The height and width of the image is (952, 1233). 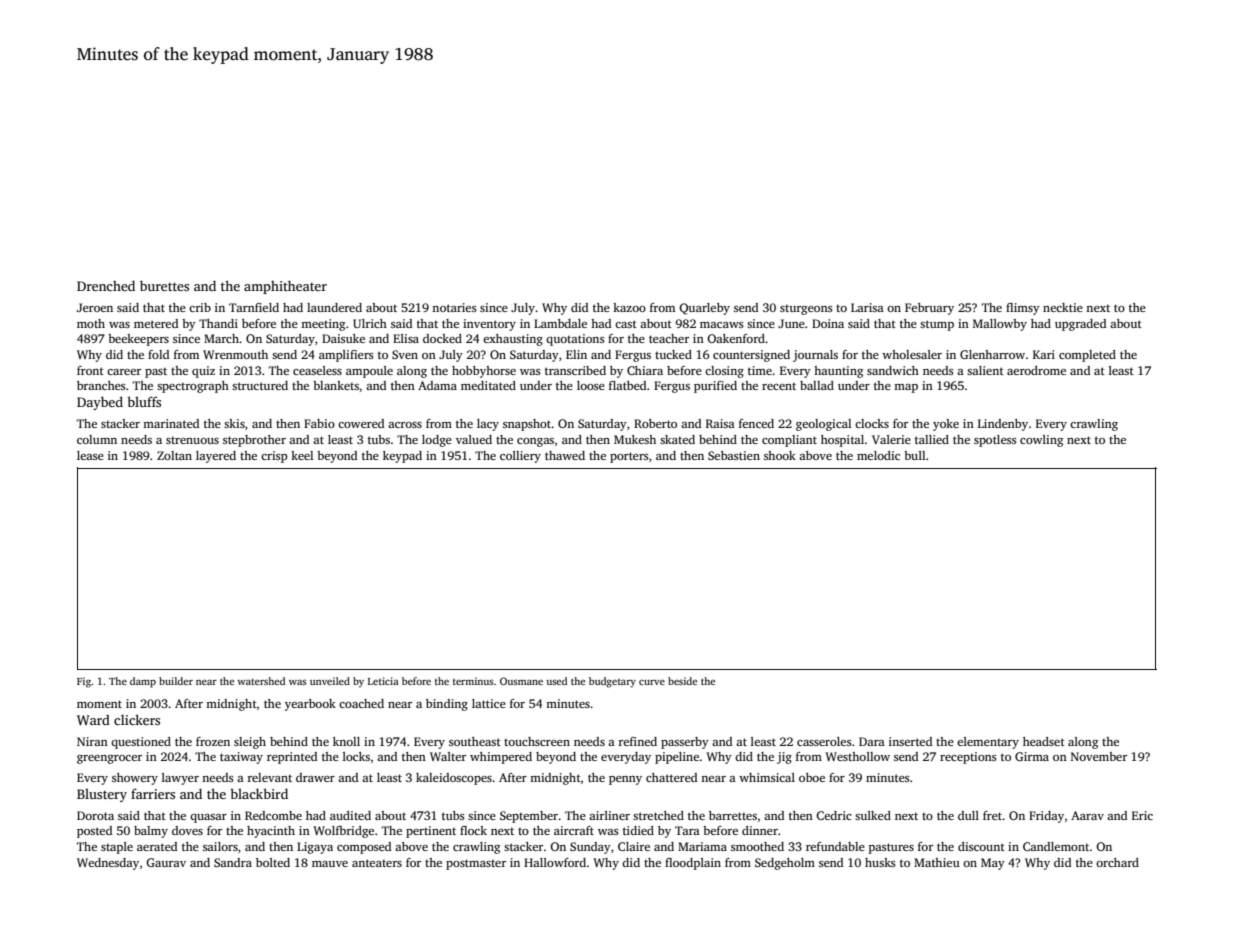 What do you see at coordinates (218, 323) in the image?
I see `Thandi` at bounding box center [218, 323].
